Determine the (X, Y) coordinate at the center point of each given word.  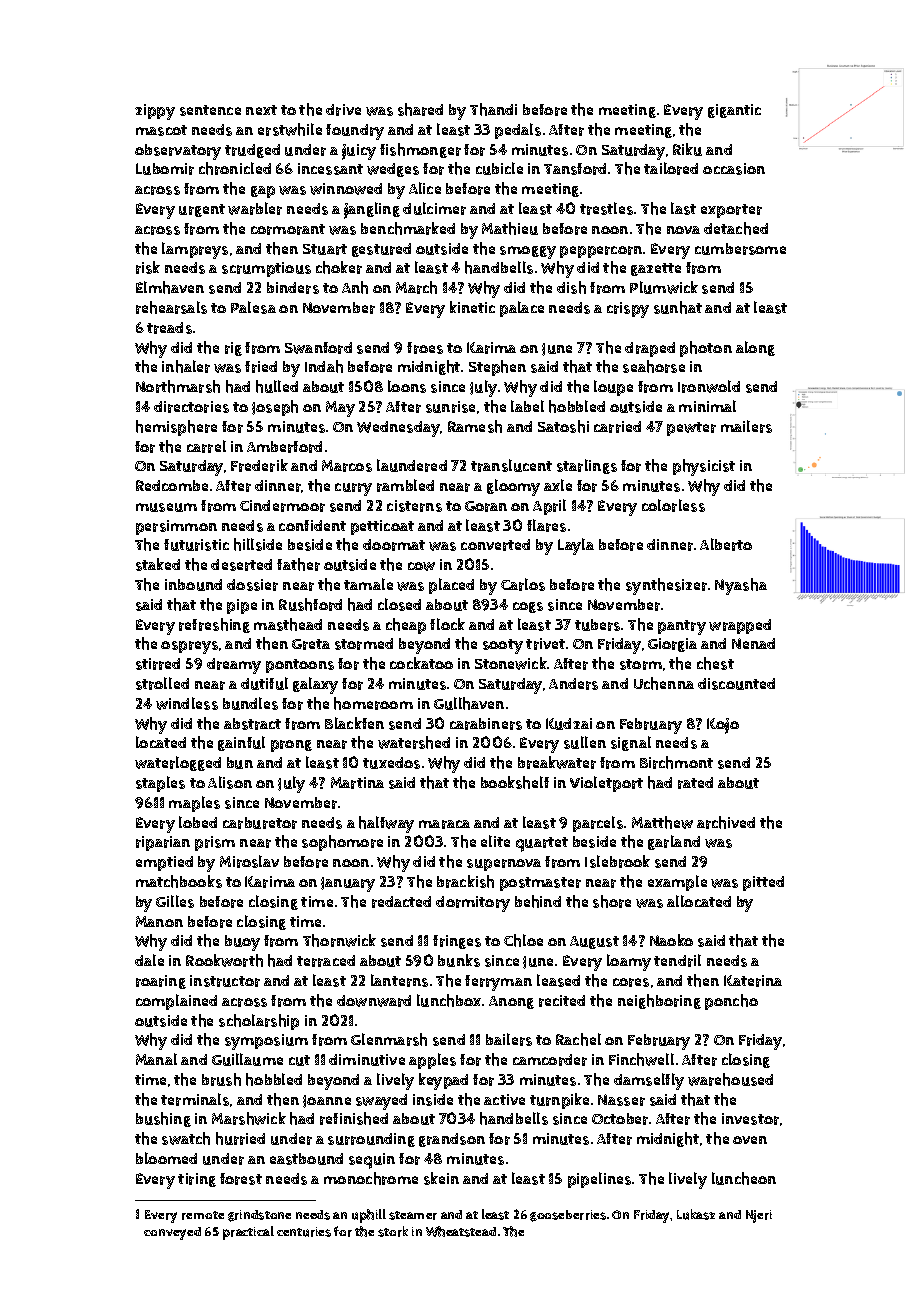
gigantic (734, 111)
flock (447, 624)
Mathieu (510, 228)
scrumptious (266, 269)
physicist (704, 467)
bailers (509, 1039)
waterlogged (178, 763)
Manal (156, 1059)
